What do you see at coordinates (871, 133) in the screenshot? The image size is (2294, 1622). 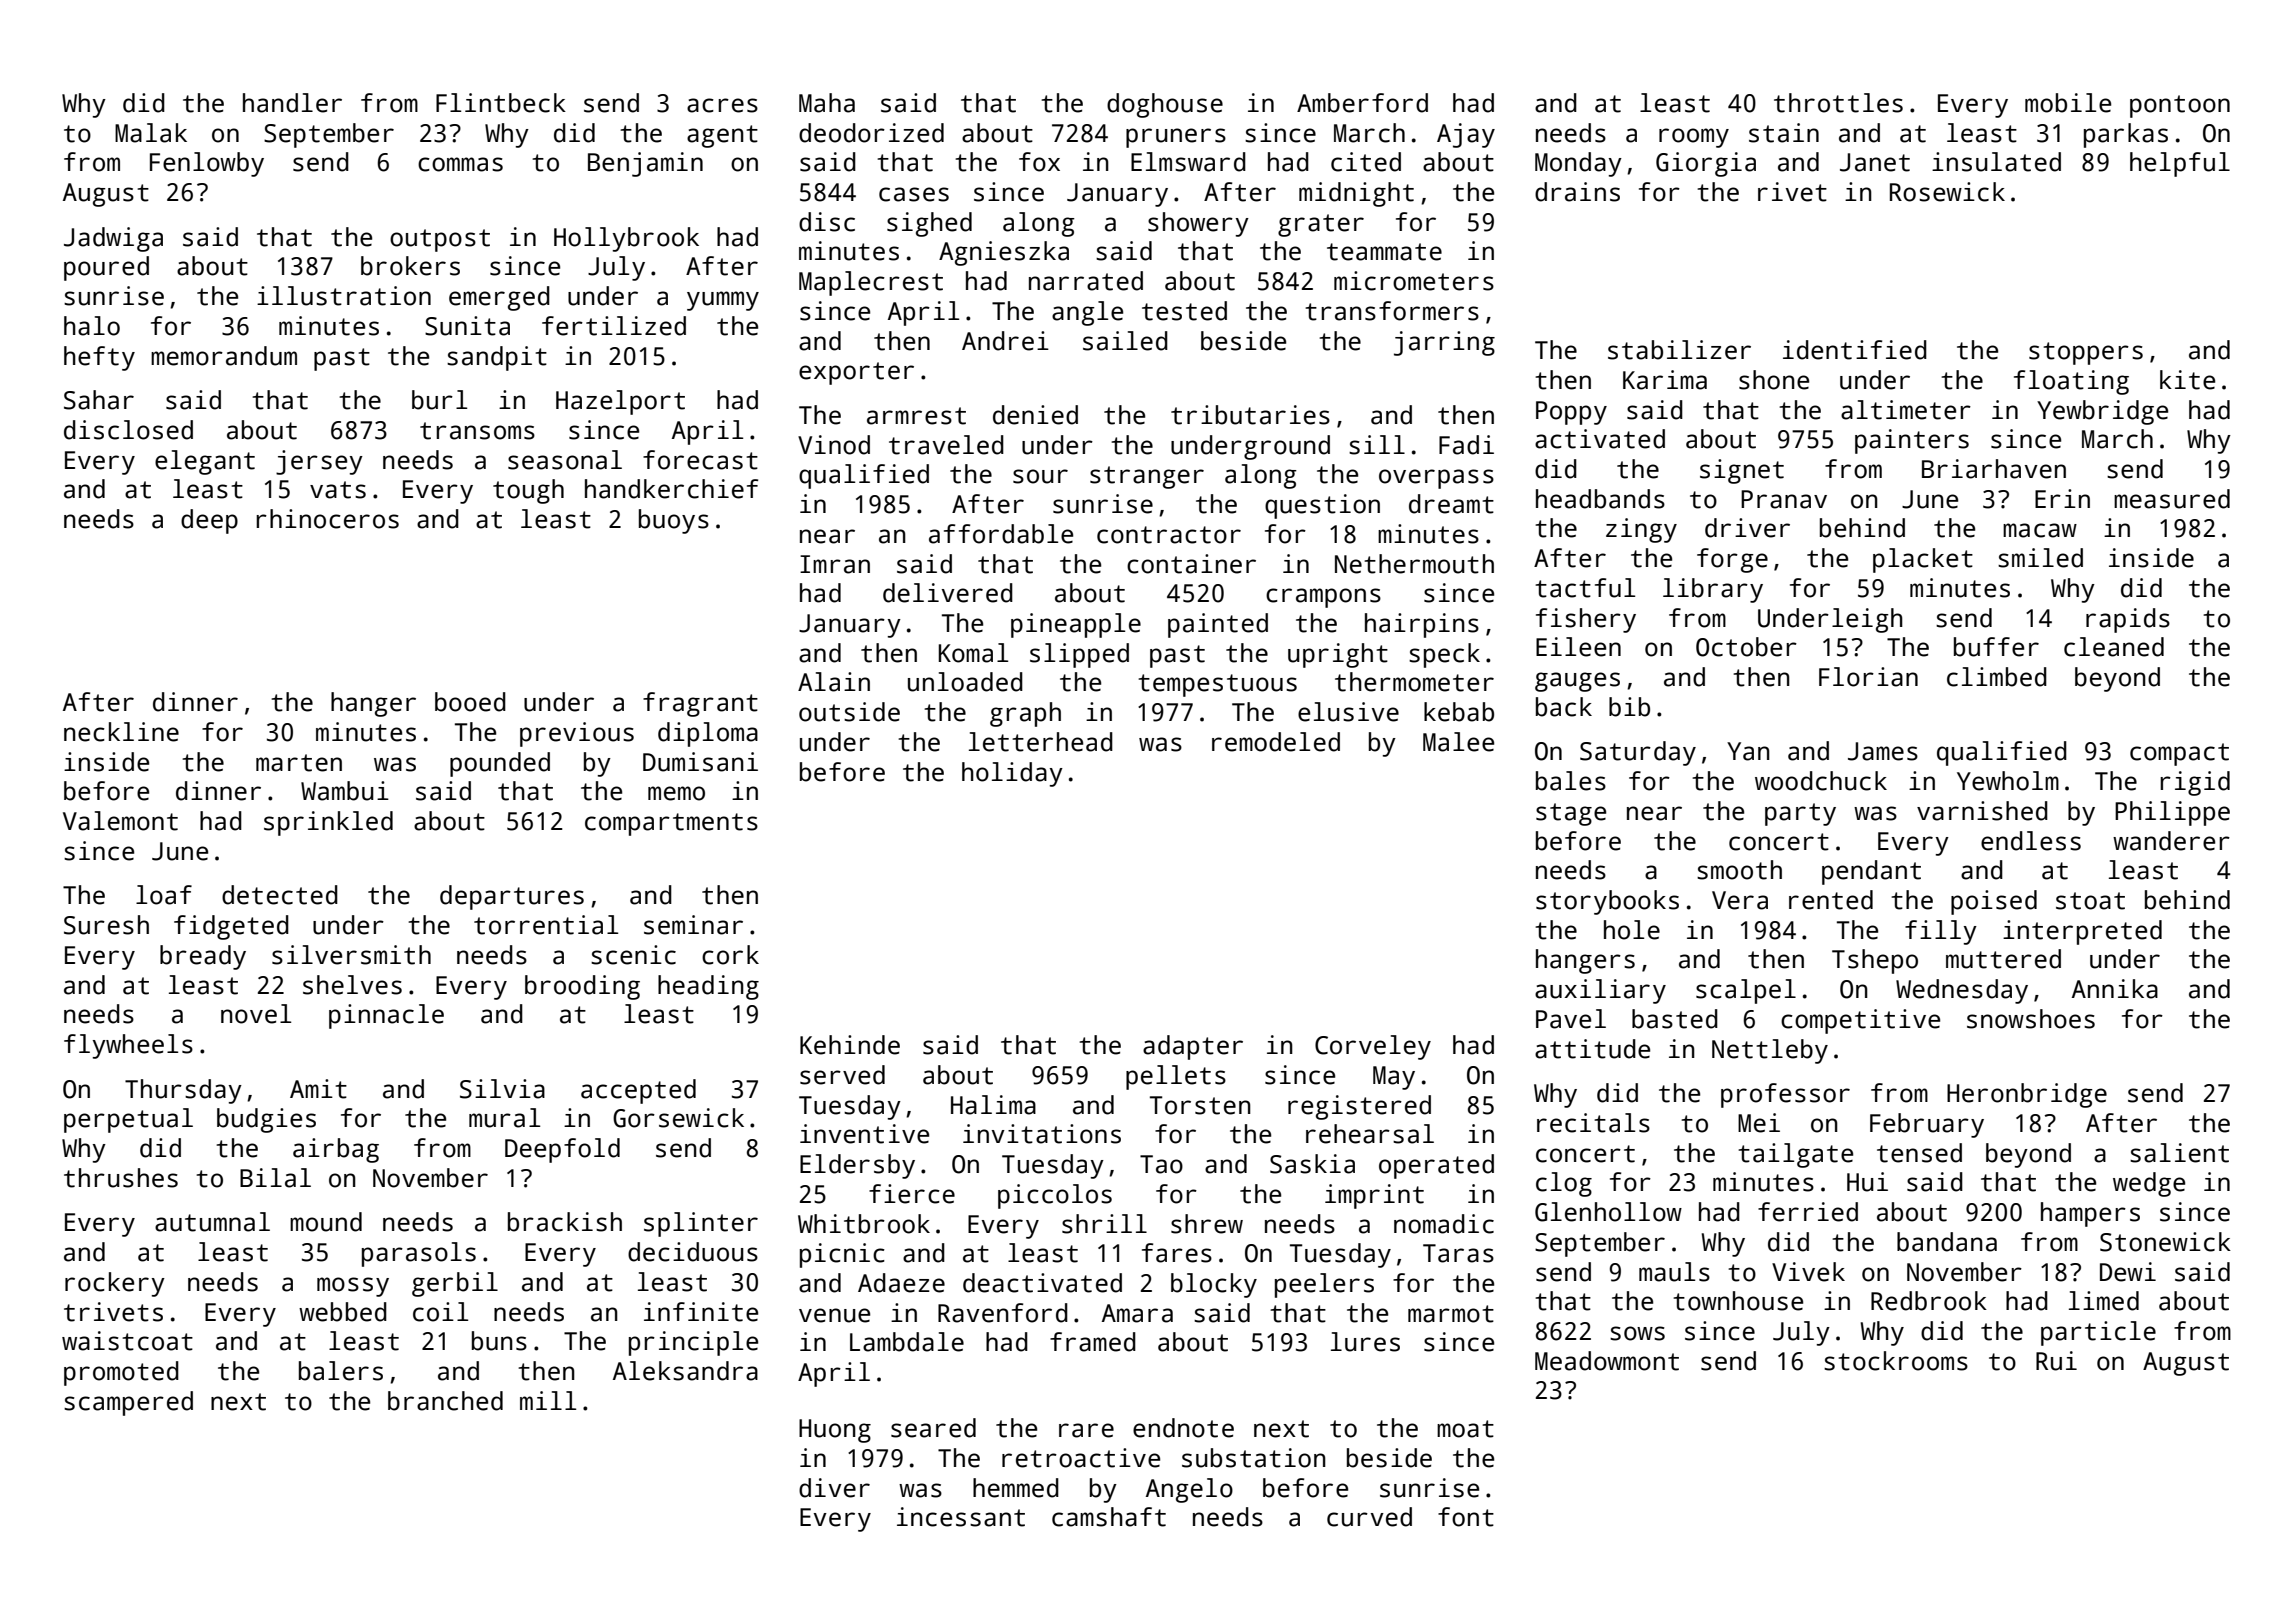 I see `deodorized` at bounding box center [871, 133].
